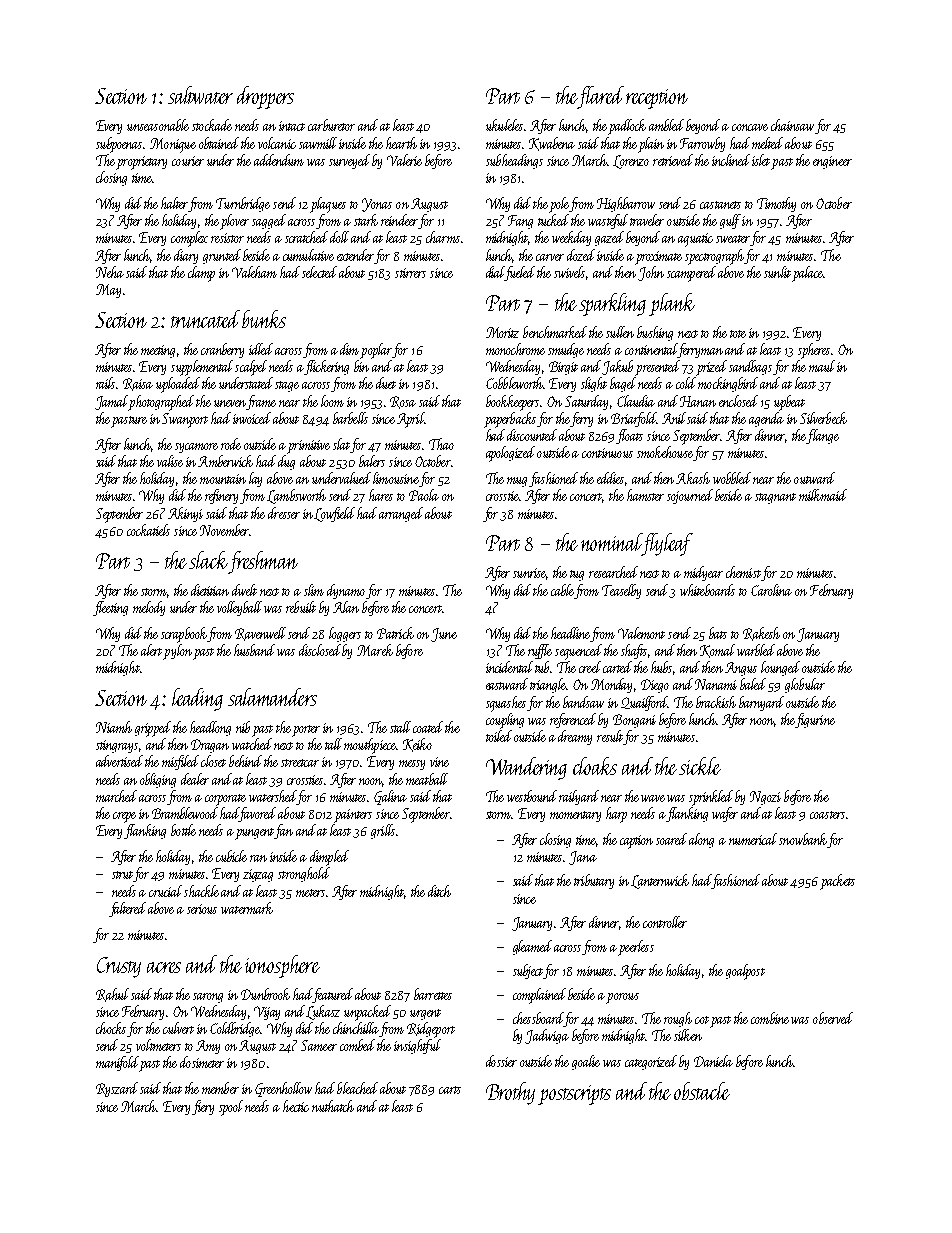  Describe the element at coordinates (119, 761) in the screenshot. I see `advertised` at that location.
